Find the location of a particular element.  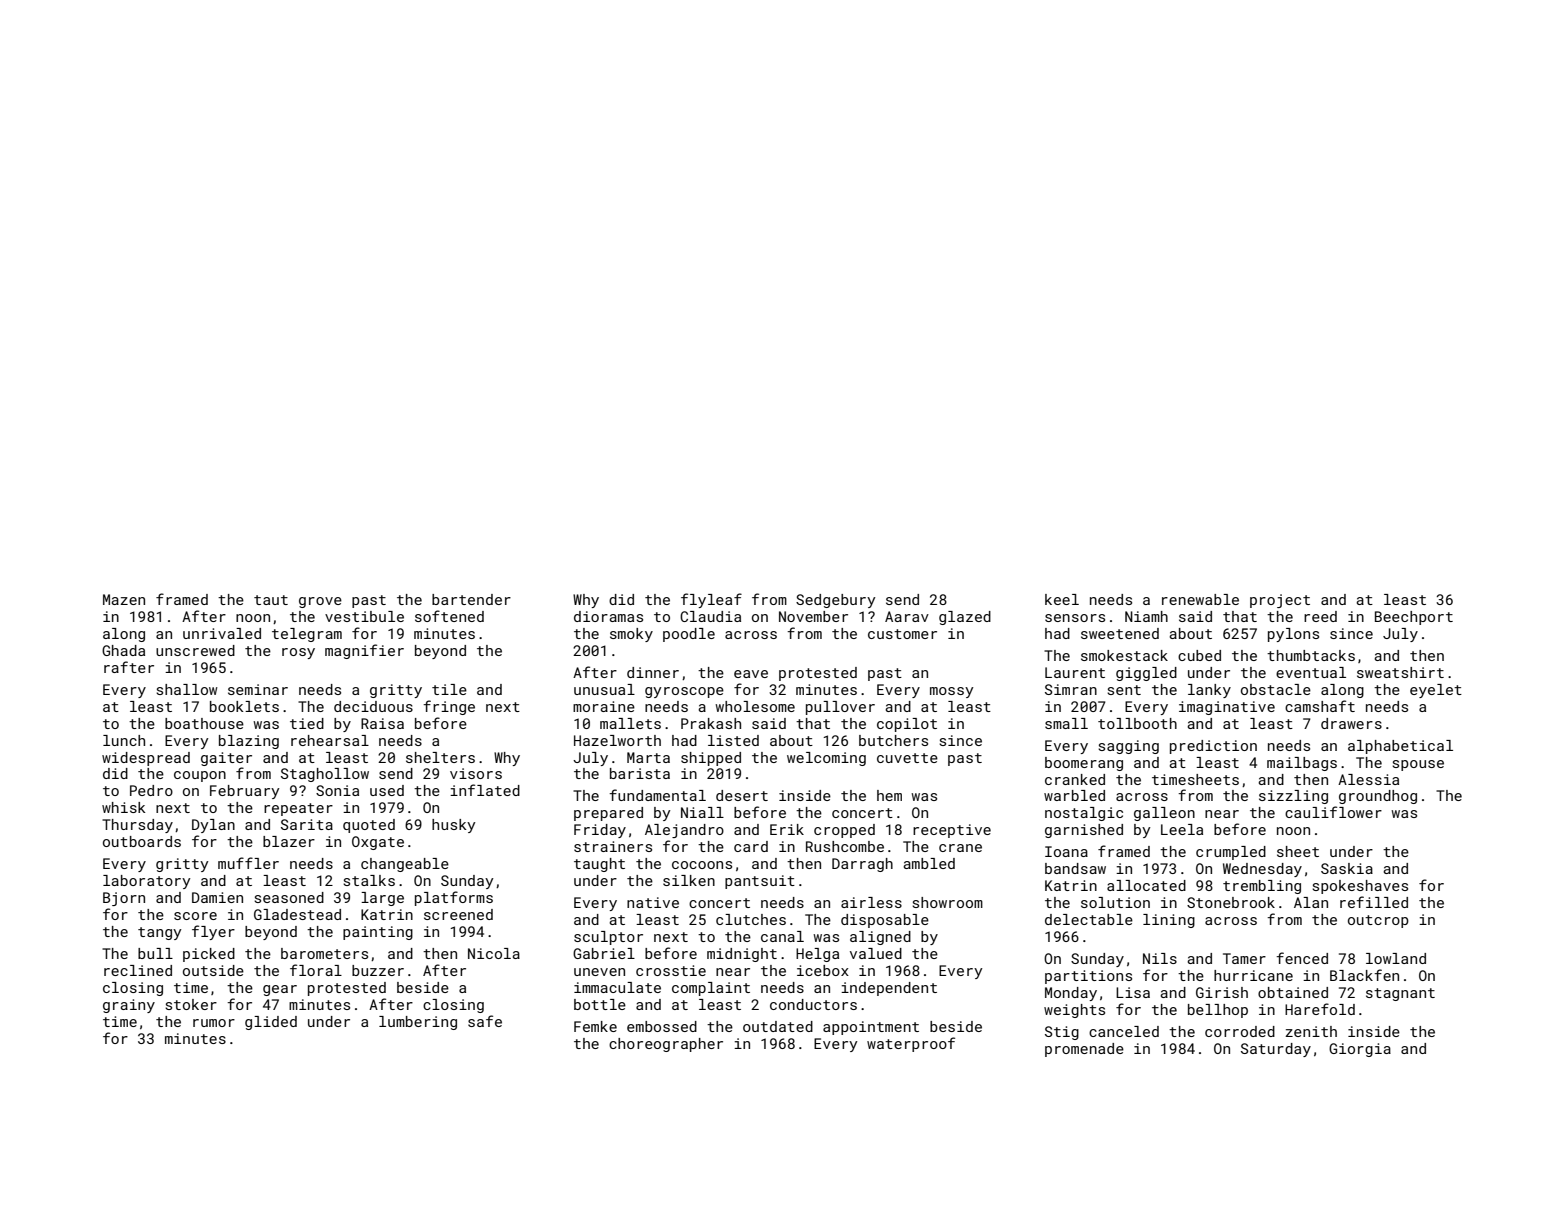

rumor is located at coordinates (214, 1023).
